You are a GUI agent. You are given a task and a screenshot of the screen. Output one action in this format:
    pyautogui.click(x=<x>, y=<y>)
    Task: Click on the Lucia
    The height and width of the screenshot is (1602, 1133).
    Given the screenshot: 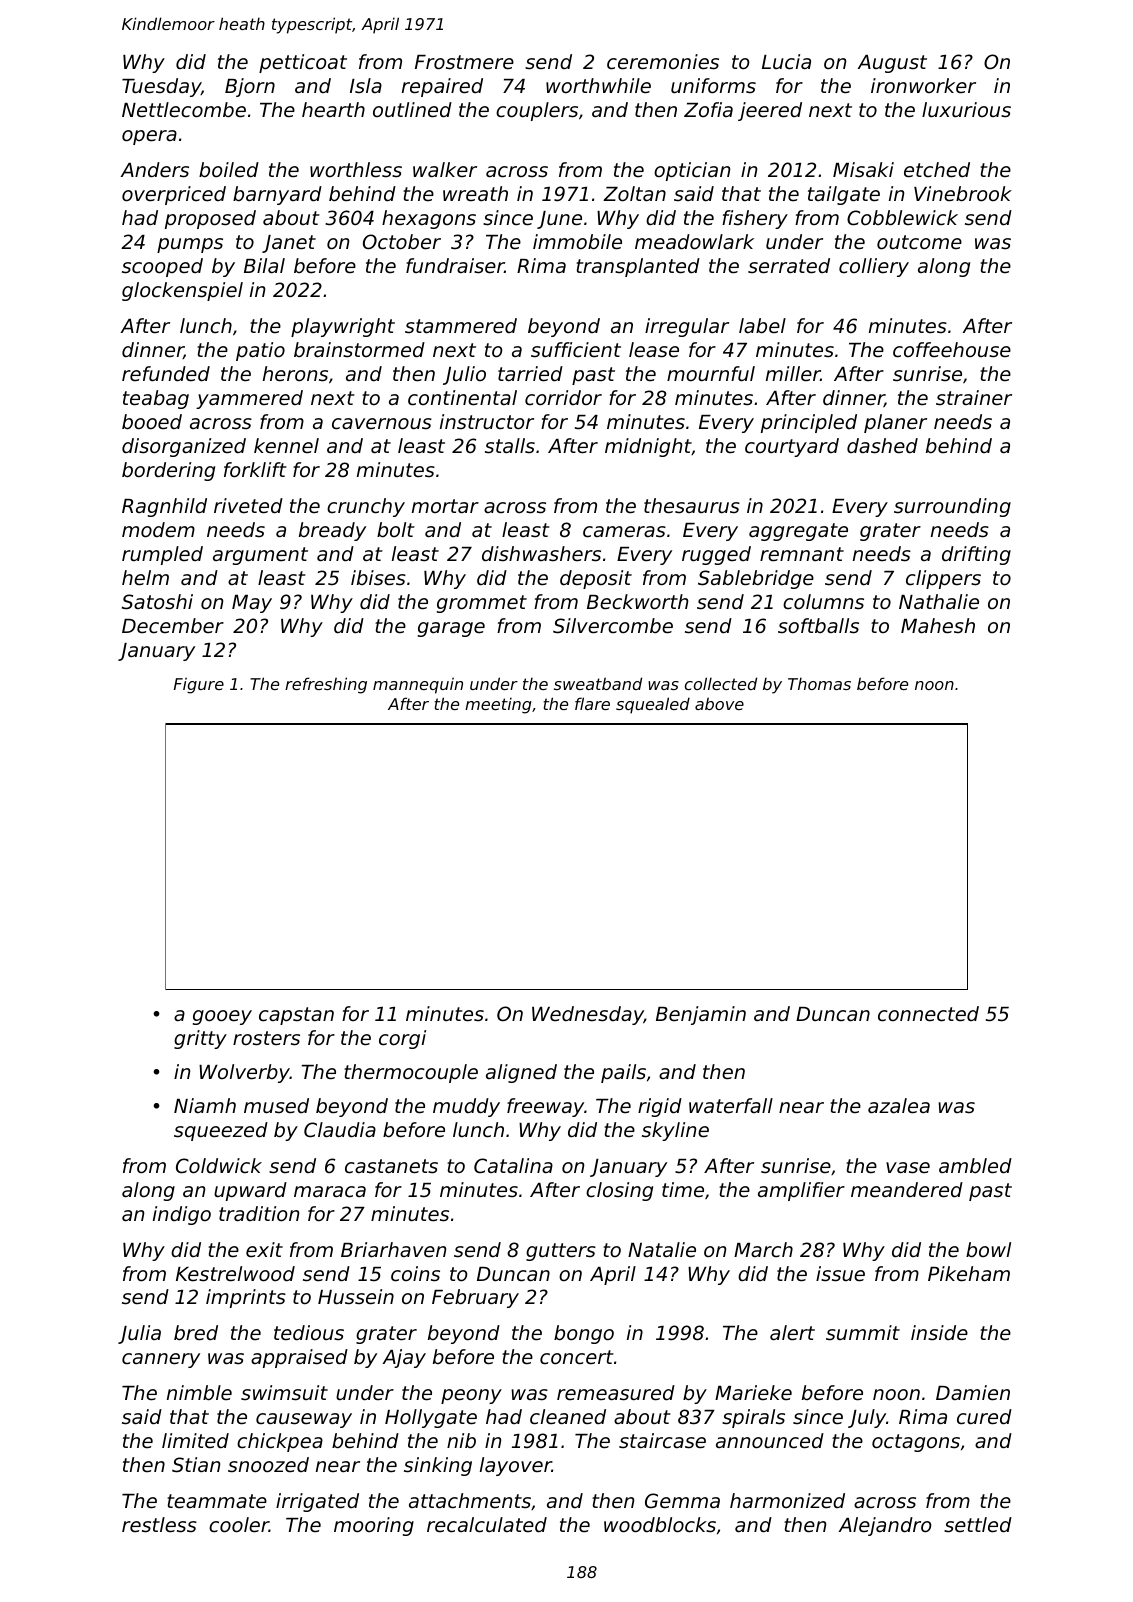 What is the action you would take?
    pyautogui.click(x=786, y=62)
